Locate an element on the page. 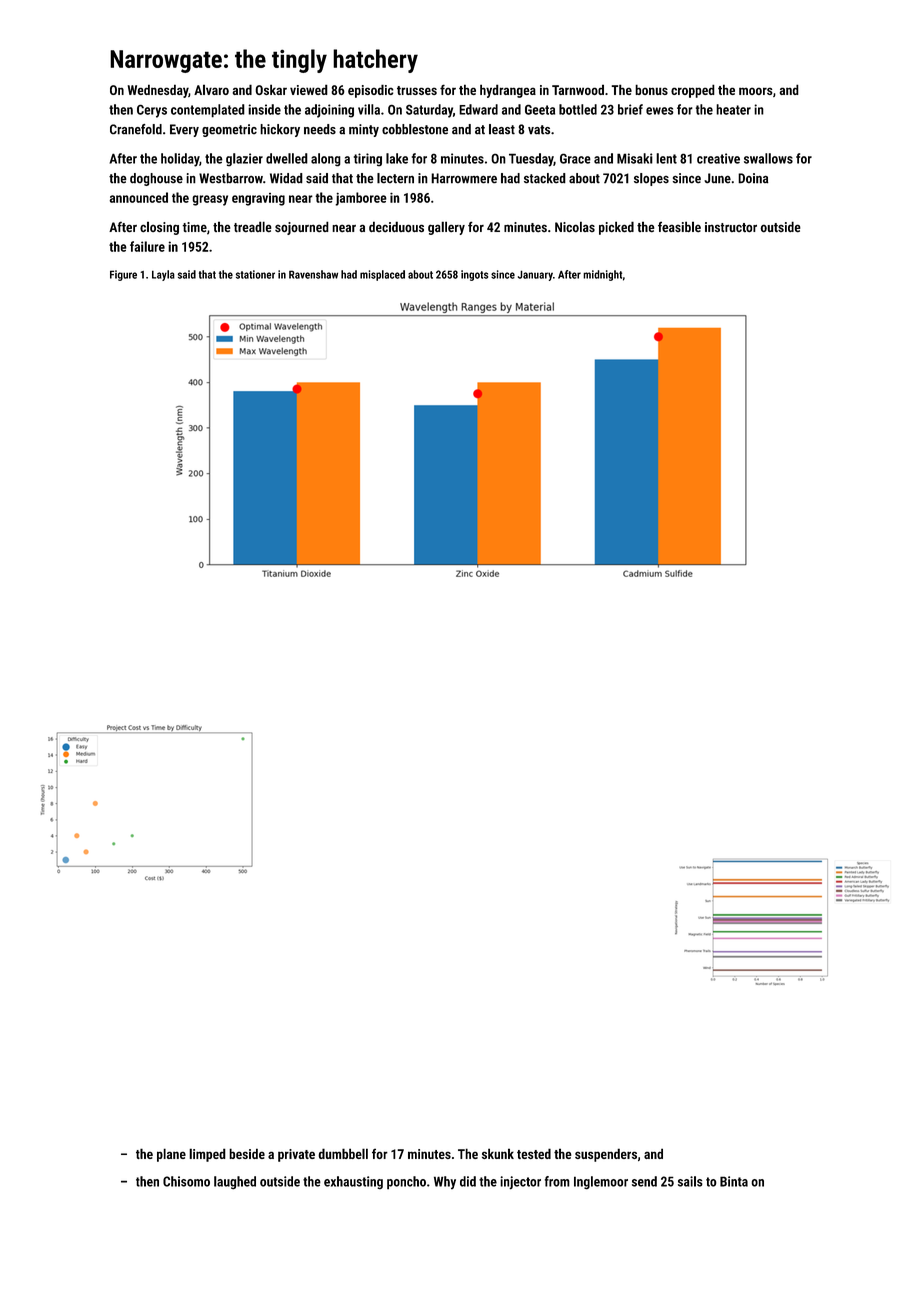 This document has width=924, height=1308. suspenders is located at coordinates (606, 1155).
